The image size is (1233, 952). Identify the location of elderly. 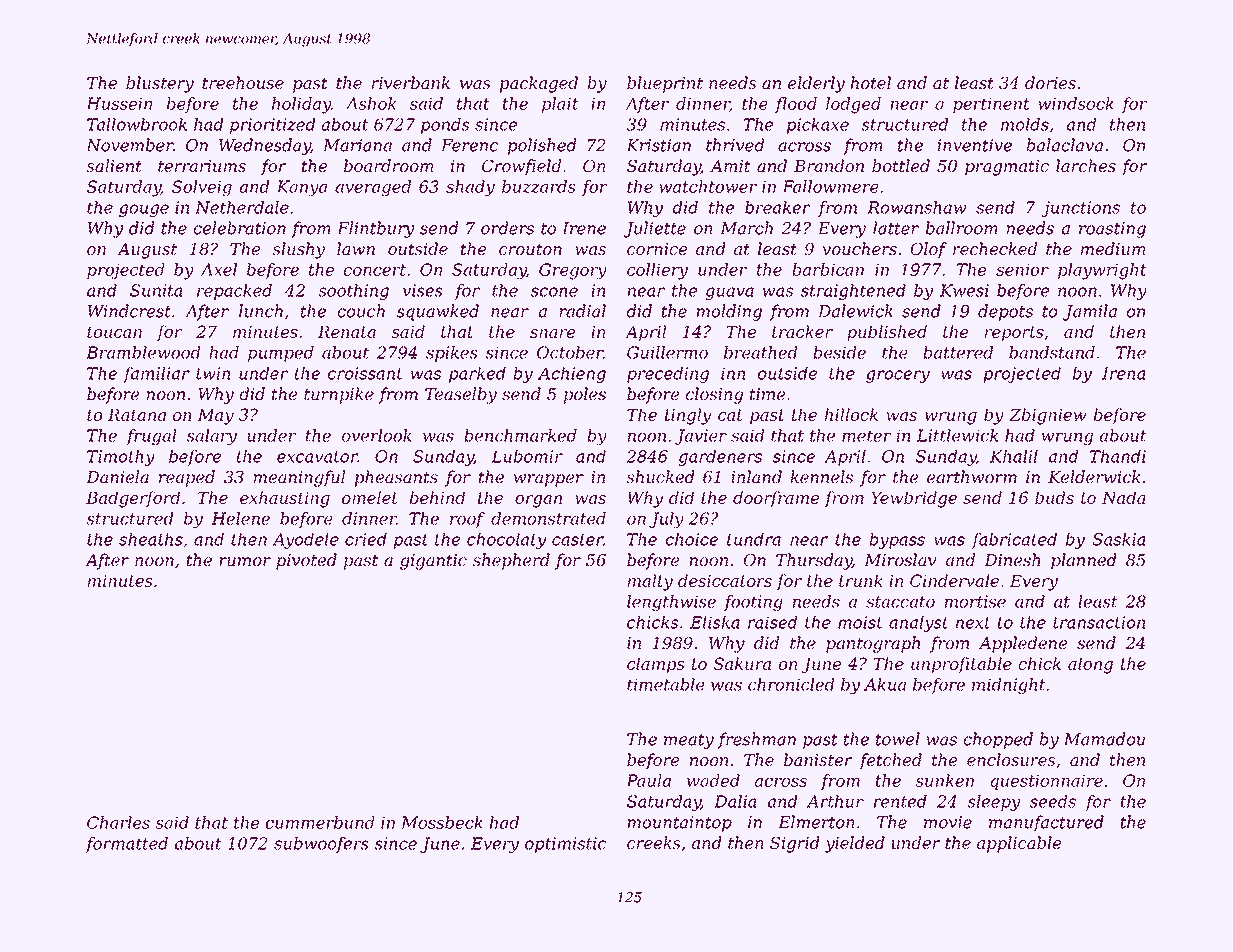
(816, 84).
